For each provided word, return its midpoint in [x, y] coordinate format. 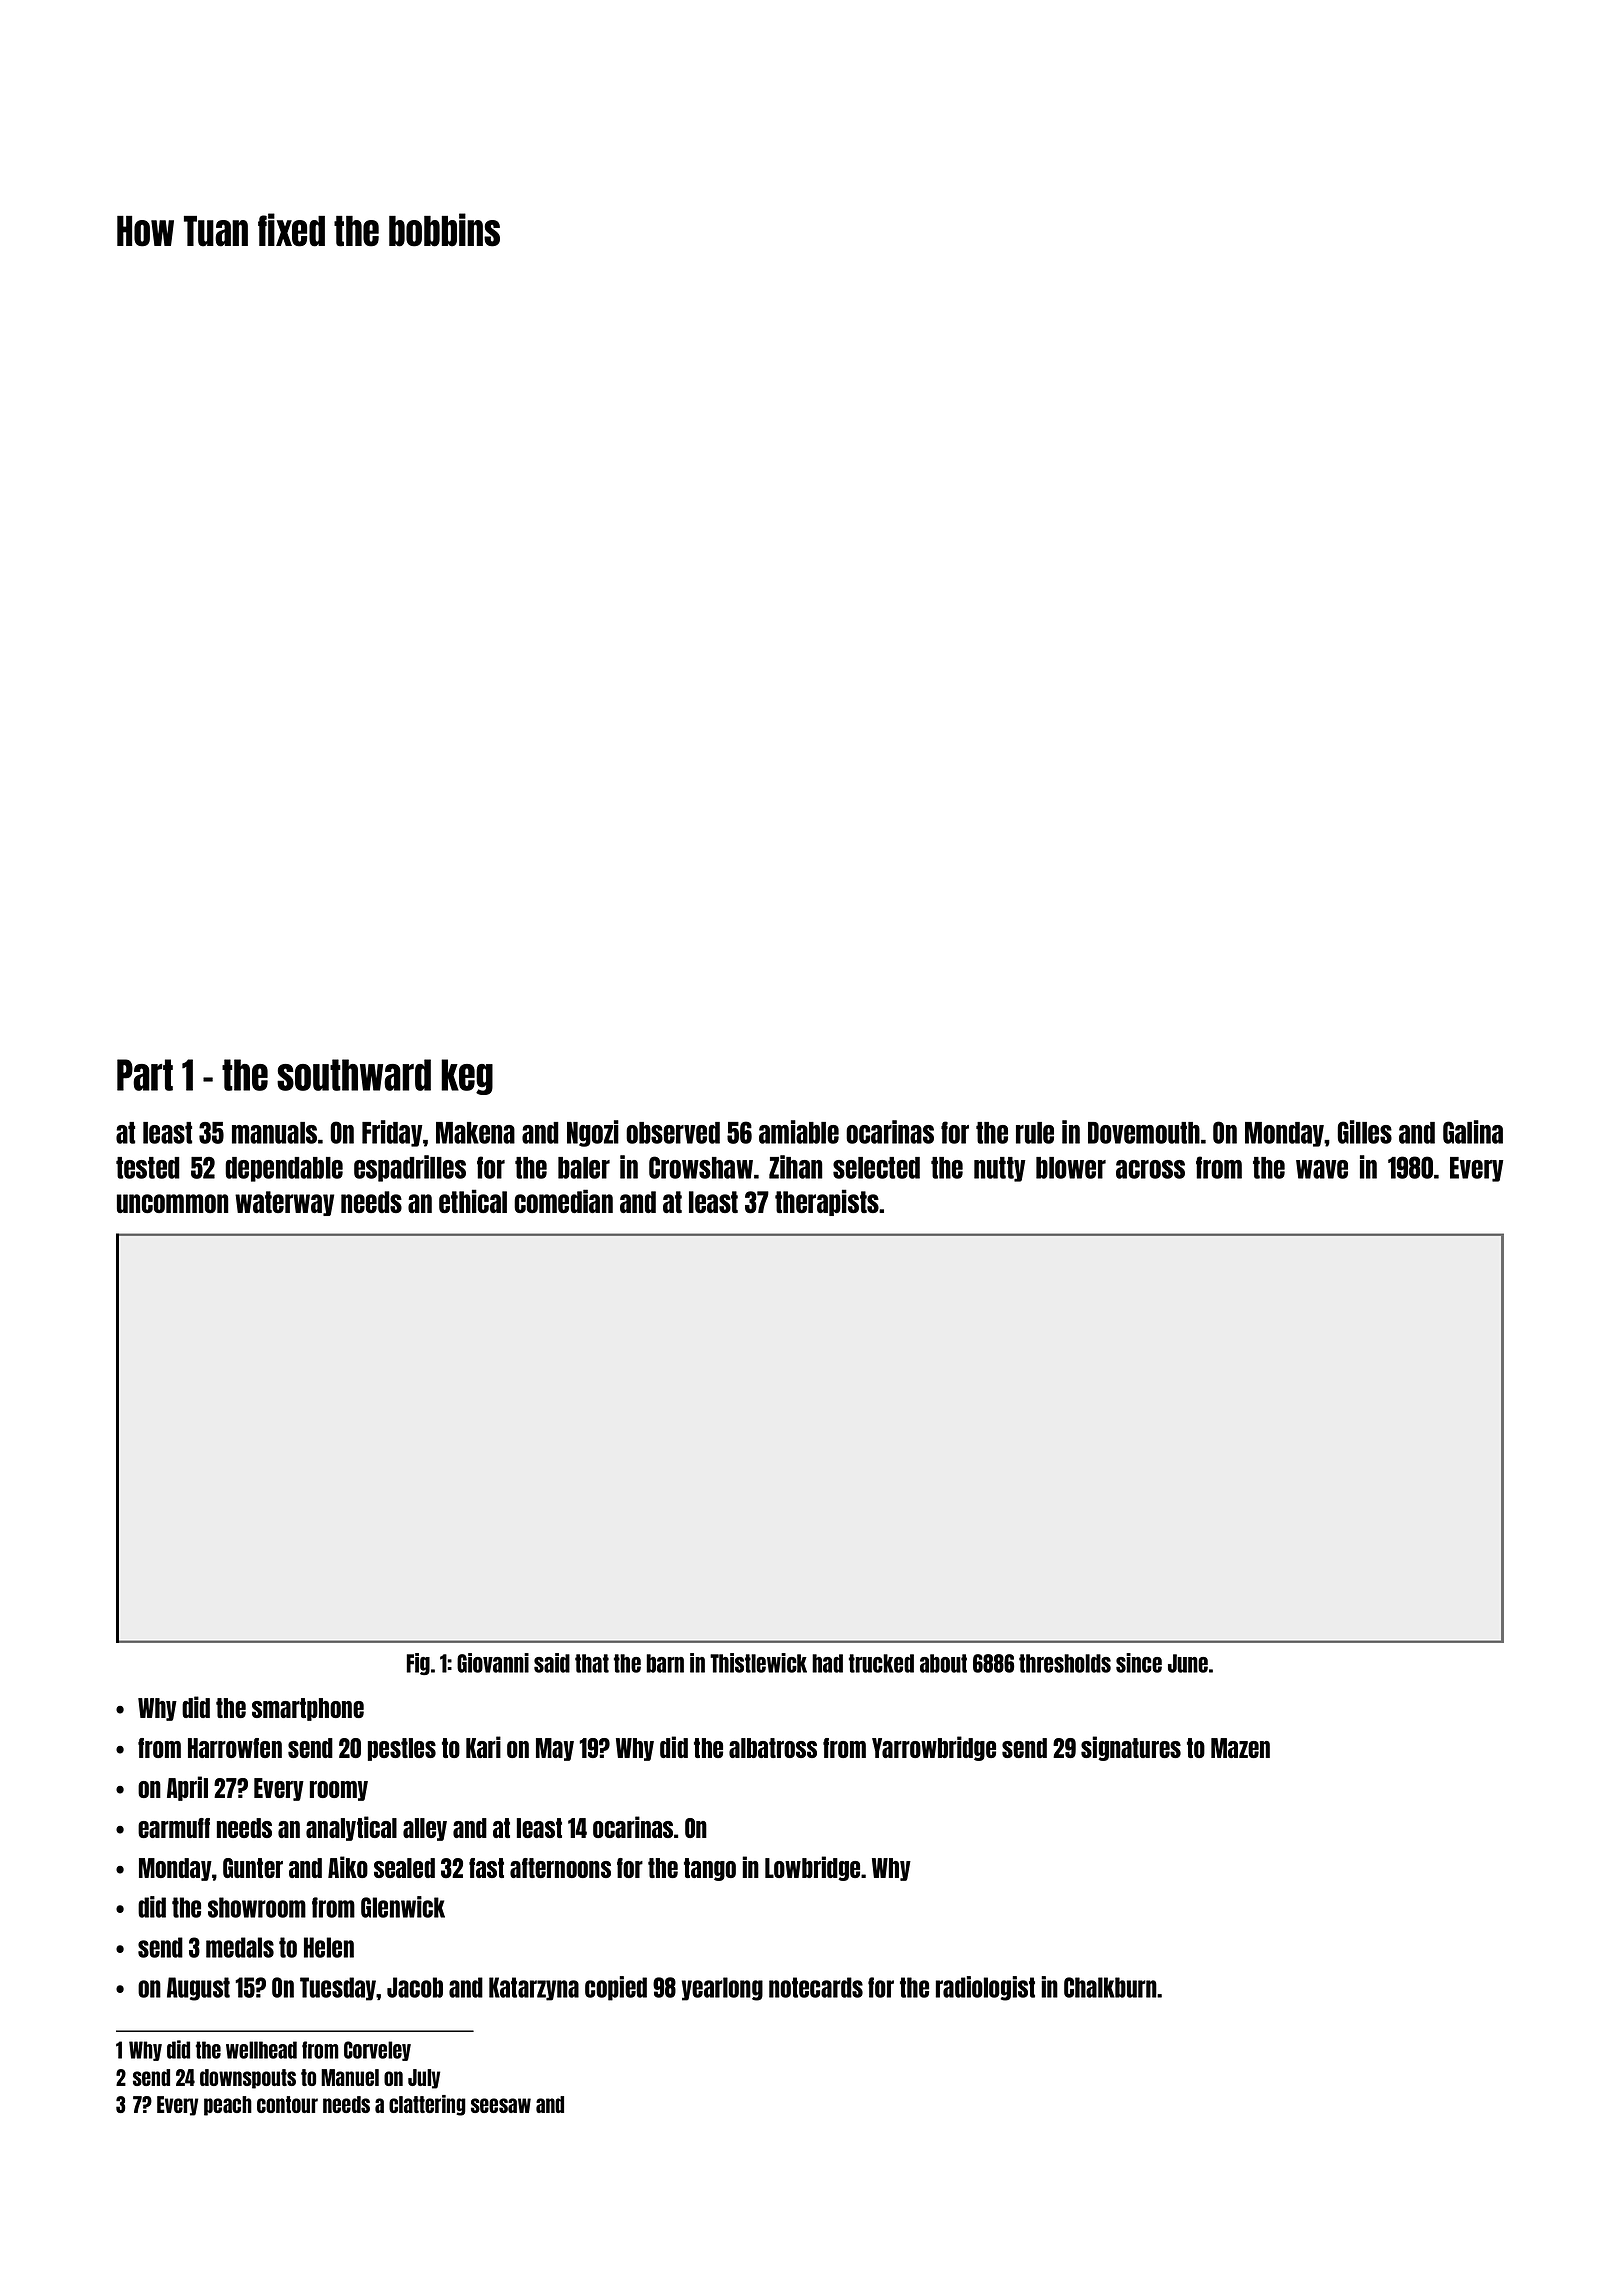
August [198, 1989]
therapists [827, 1202]
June [1188, 1663]
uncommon [172, 1203]
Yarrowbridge [934, 1748]
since [1139, 1663]
